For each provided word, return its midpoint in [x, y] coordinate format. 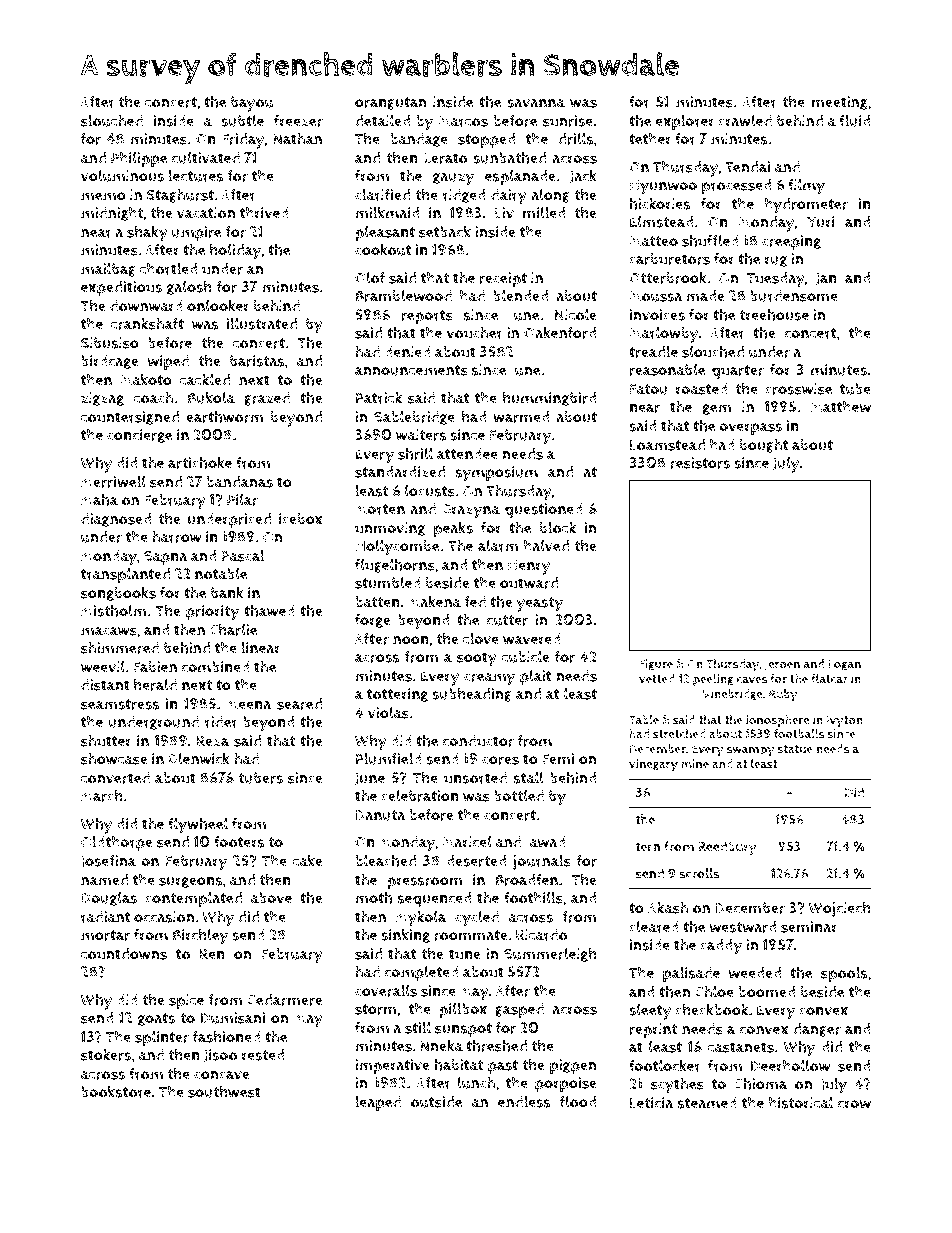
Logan [844, 665]
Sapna [166, 558]
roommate [471, 935]
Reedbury [727, 848]
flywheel [198, 825]
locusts [430, 490]
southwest [224, 1091]
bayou [252, 104]
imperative [392, 1067]
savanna [536, 103]
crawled [745, 120]
